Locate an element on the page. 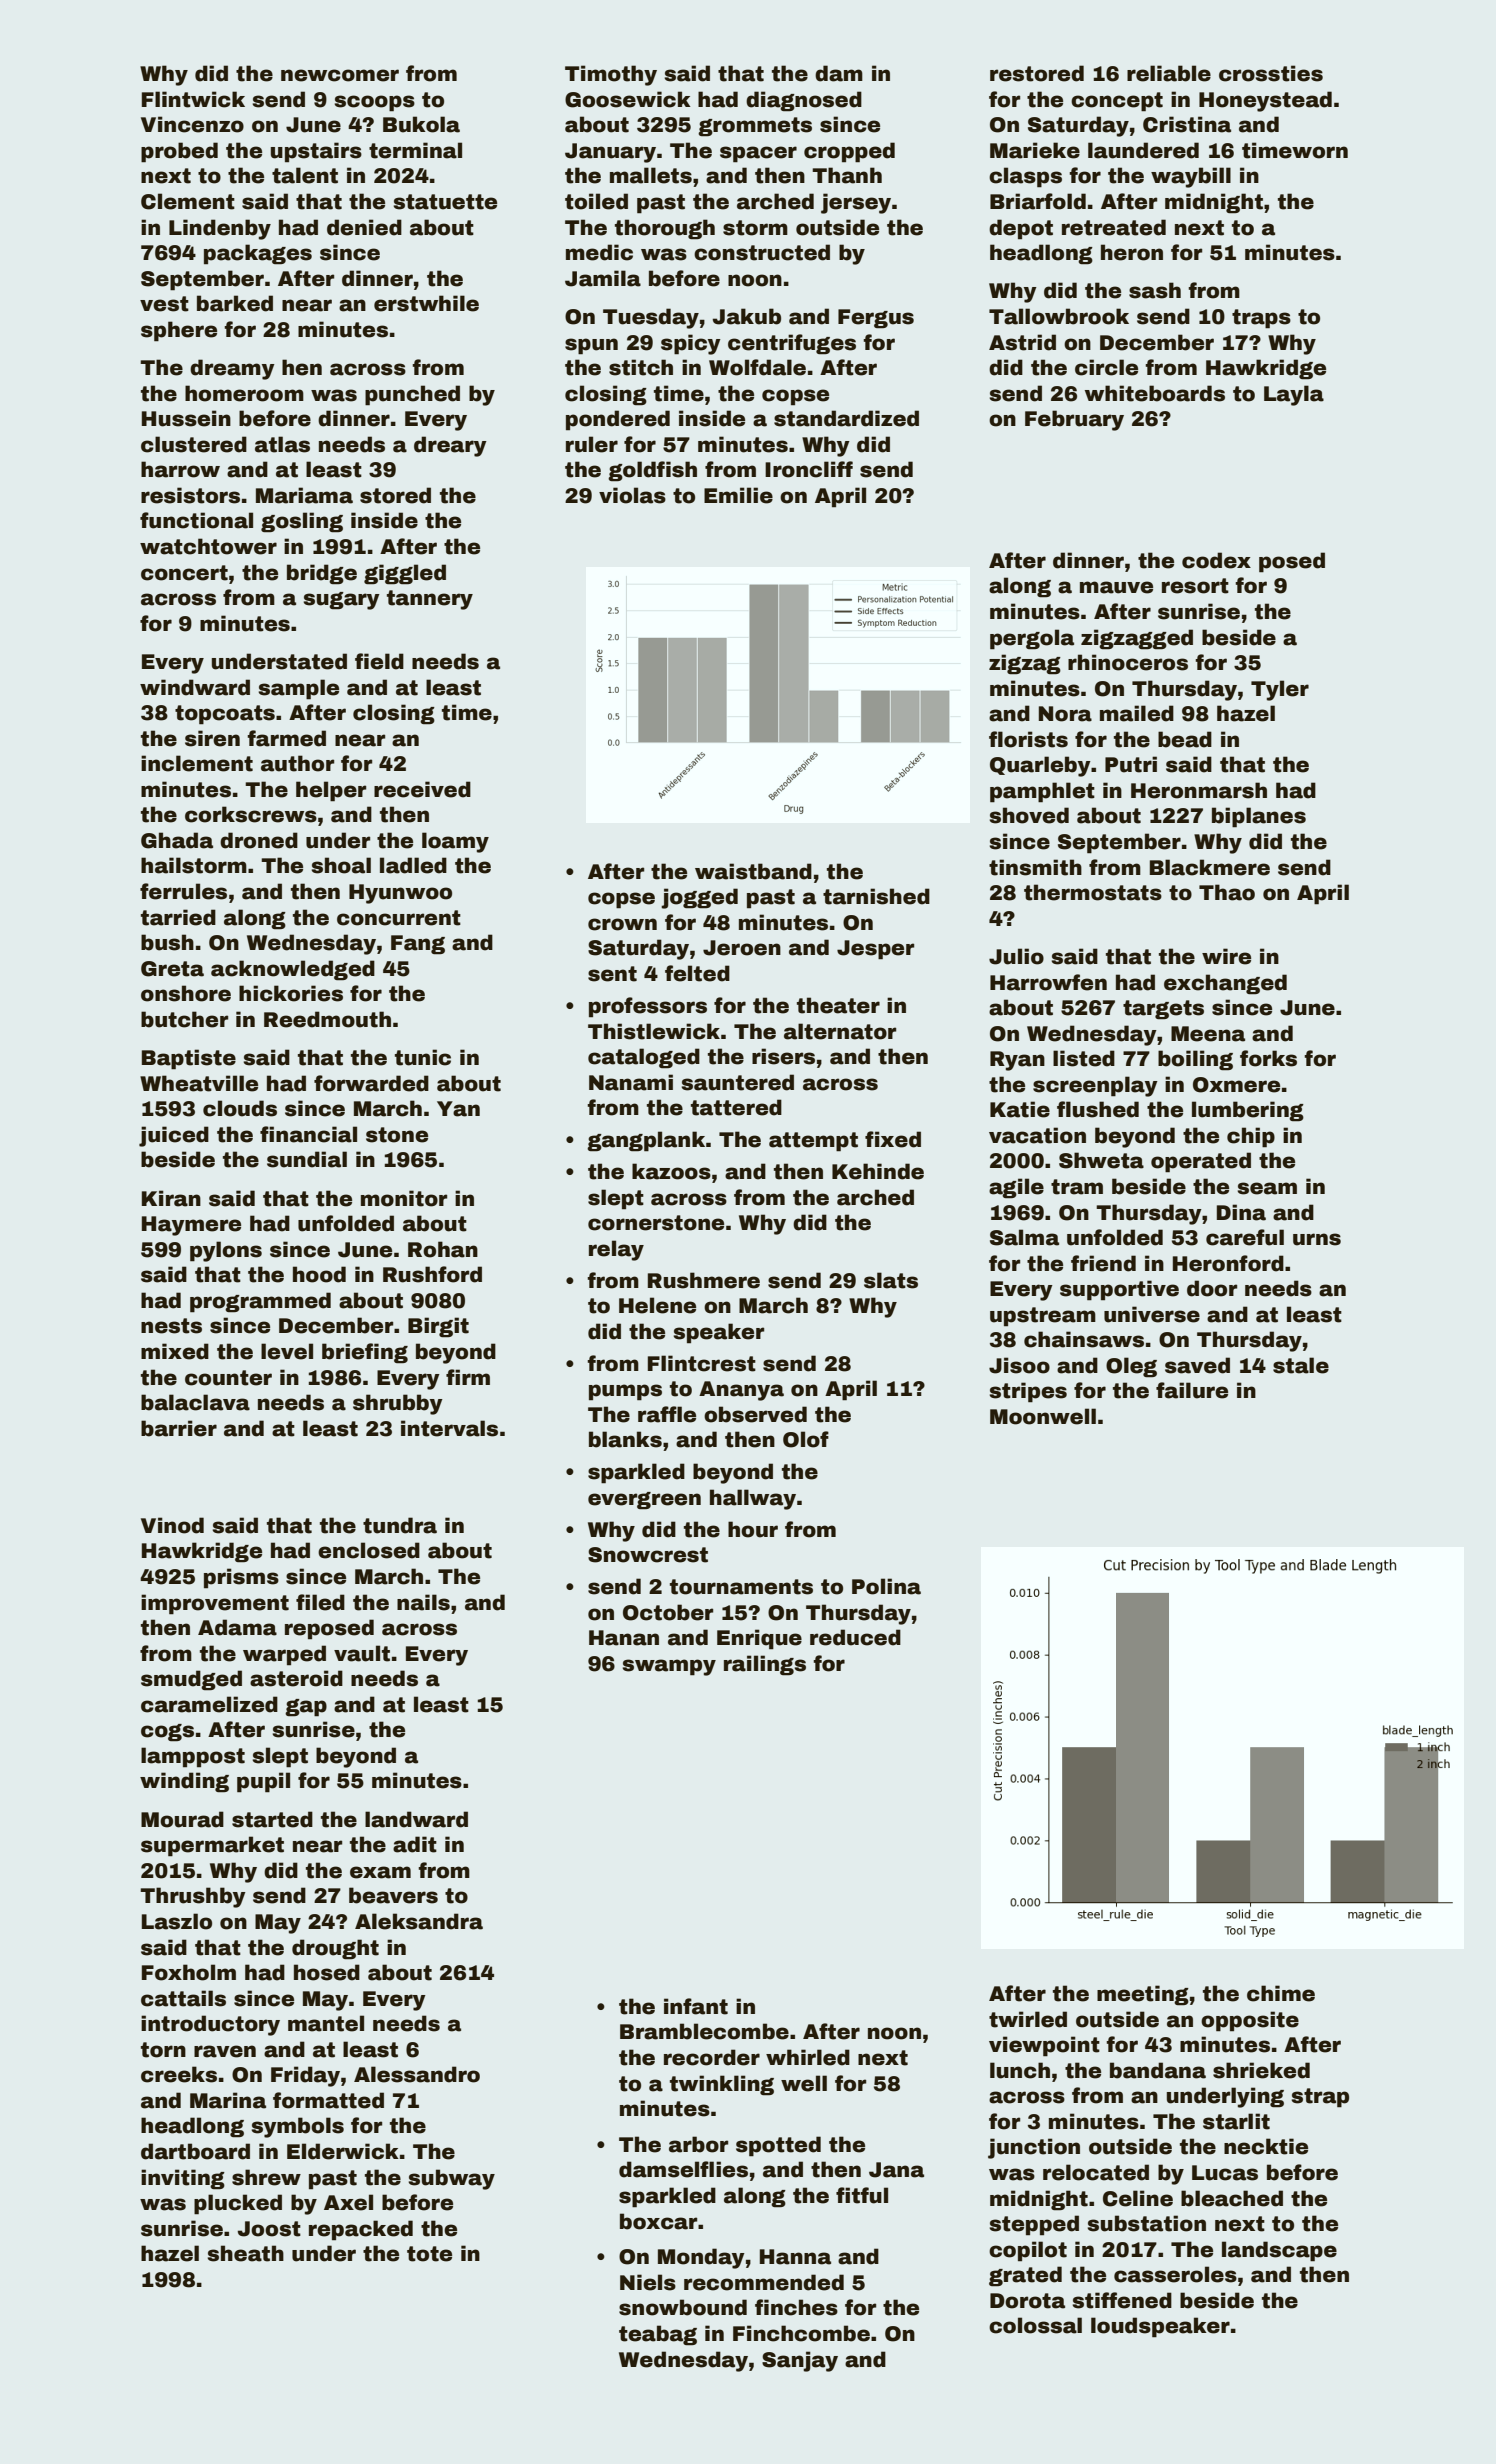 The width and height of the page is (1496, 2464). waistband is located at coordinates (753, 871).
